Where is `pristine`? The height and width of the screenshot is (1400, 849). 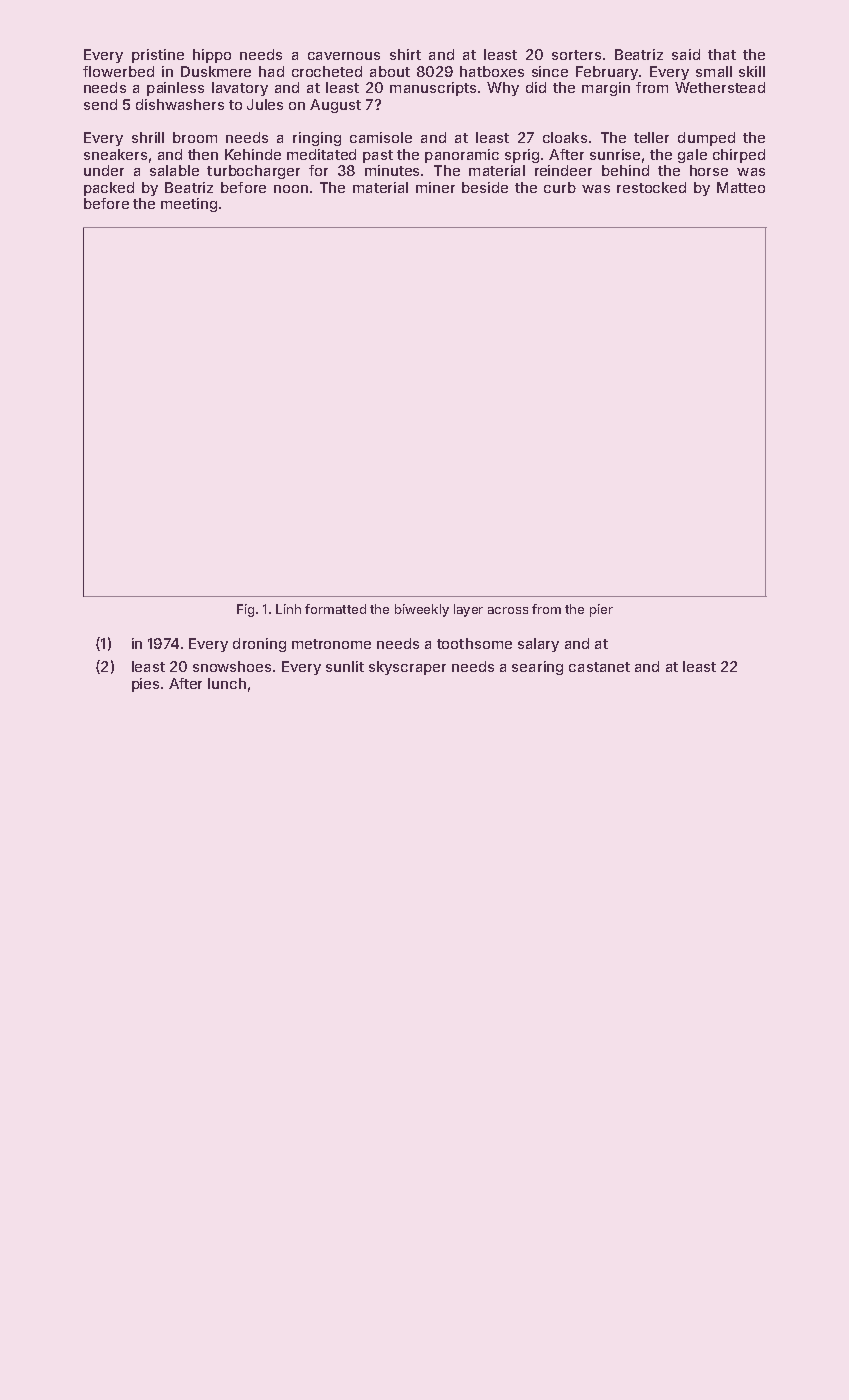 pristine is located at coordinates (158, 56).
